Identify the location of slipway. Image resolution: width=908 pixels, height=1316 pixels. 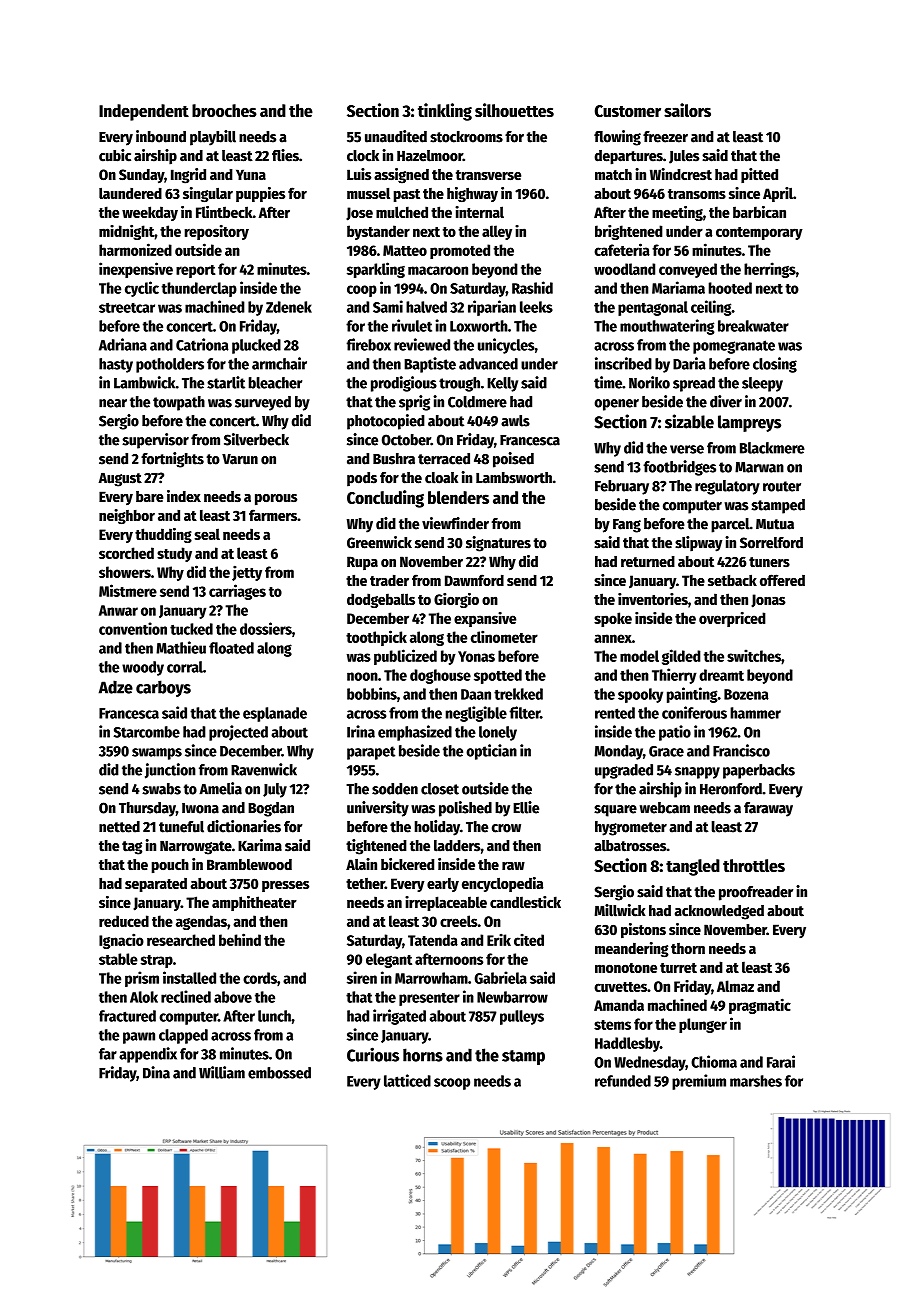
(698, 544).
